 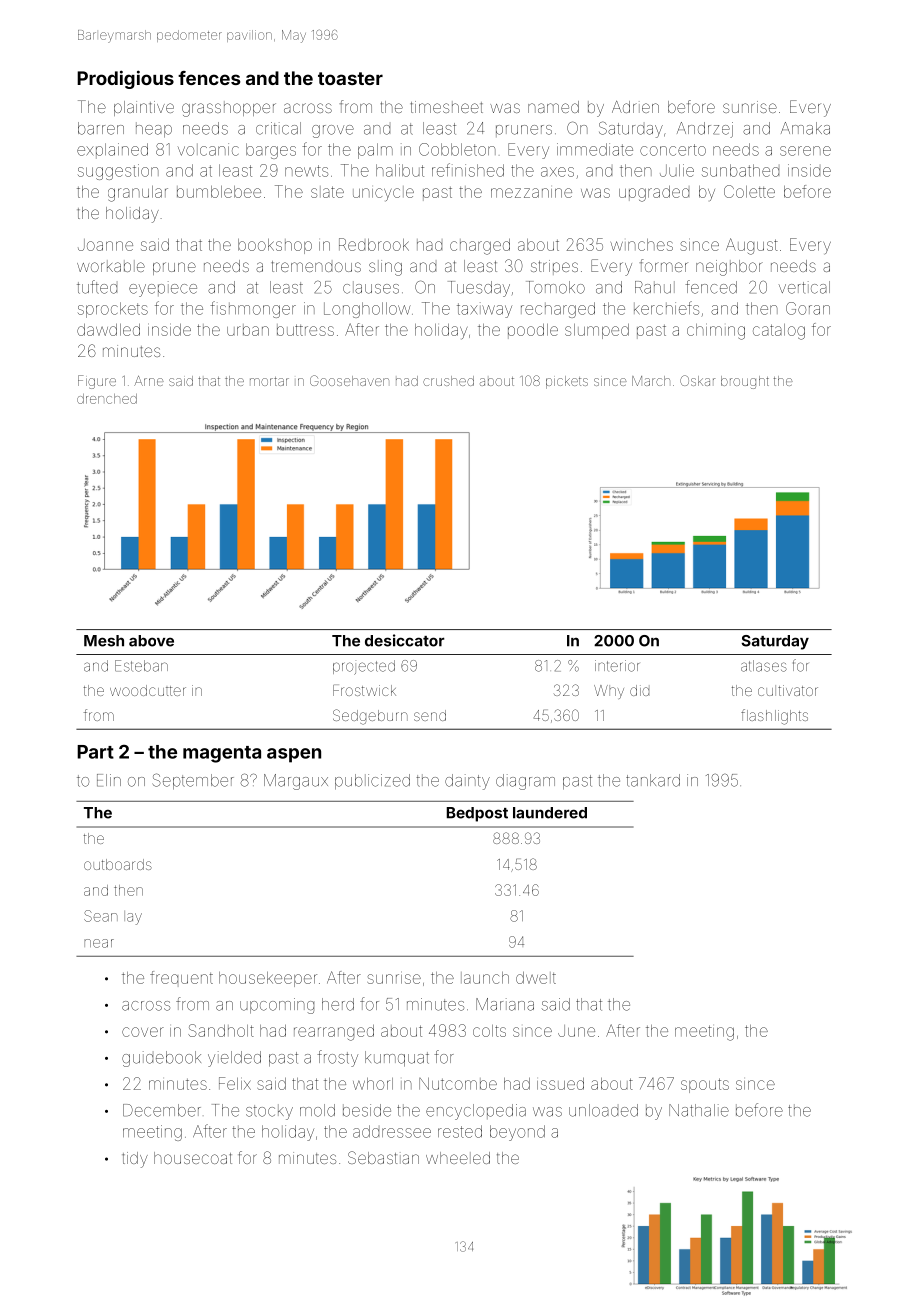 What do you see at coordinates (269, 1112) in the image?
I see `stocky` at bounding box center [269, 1112].
